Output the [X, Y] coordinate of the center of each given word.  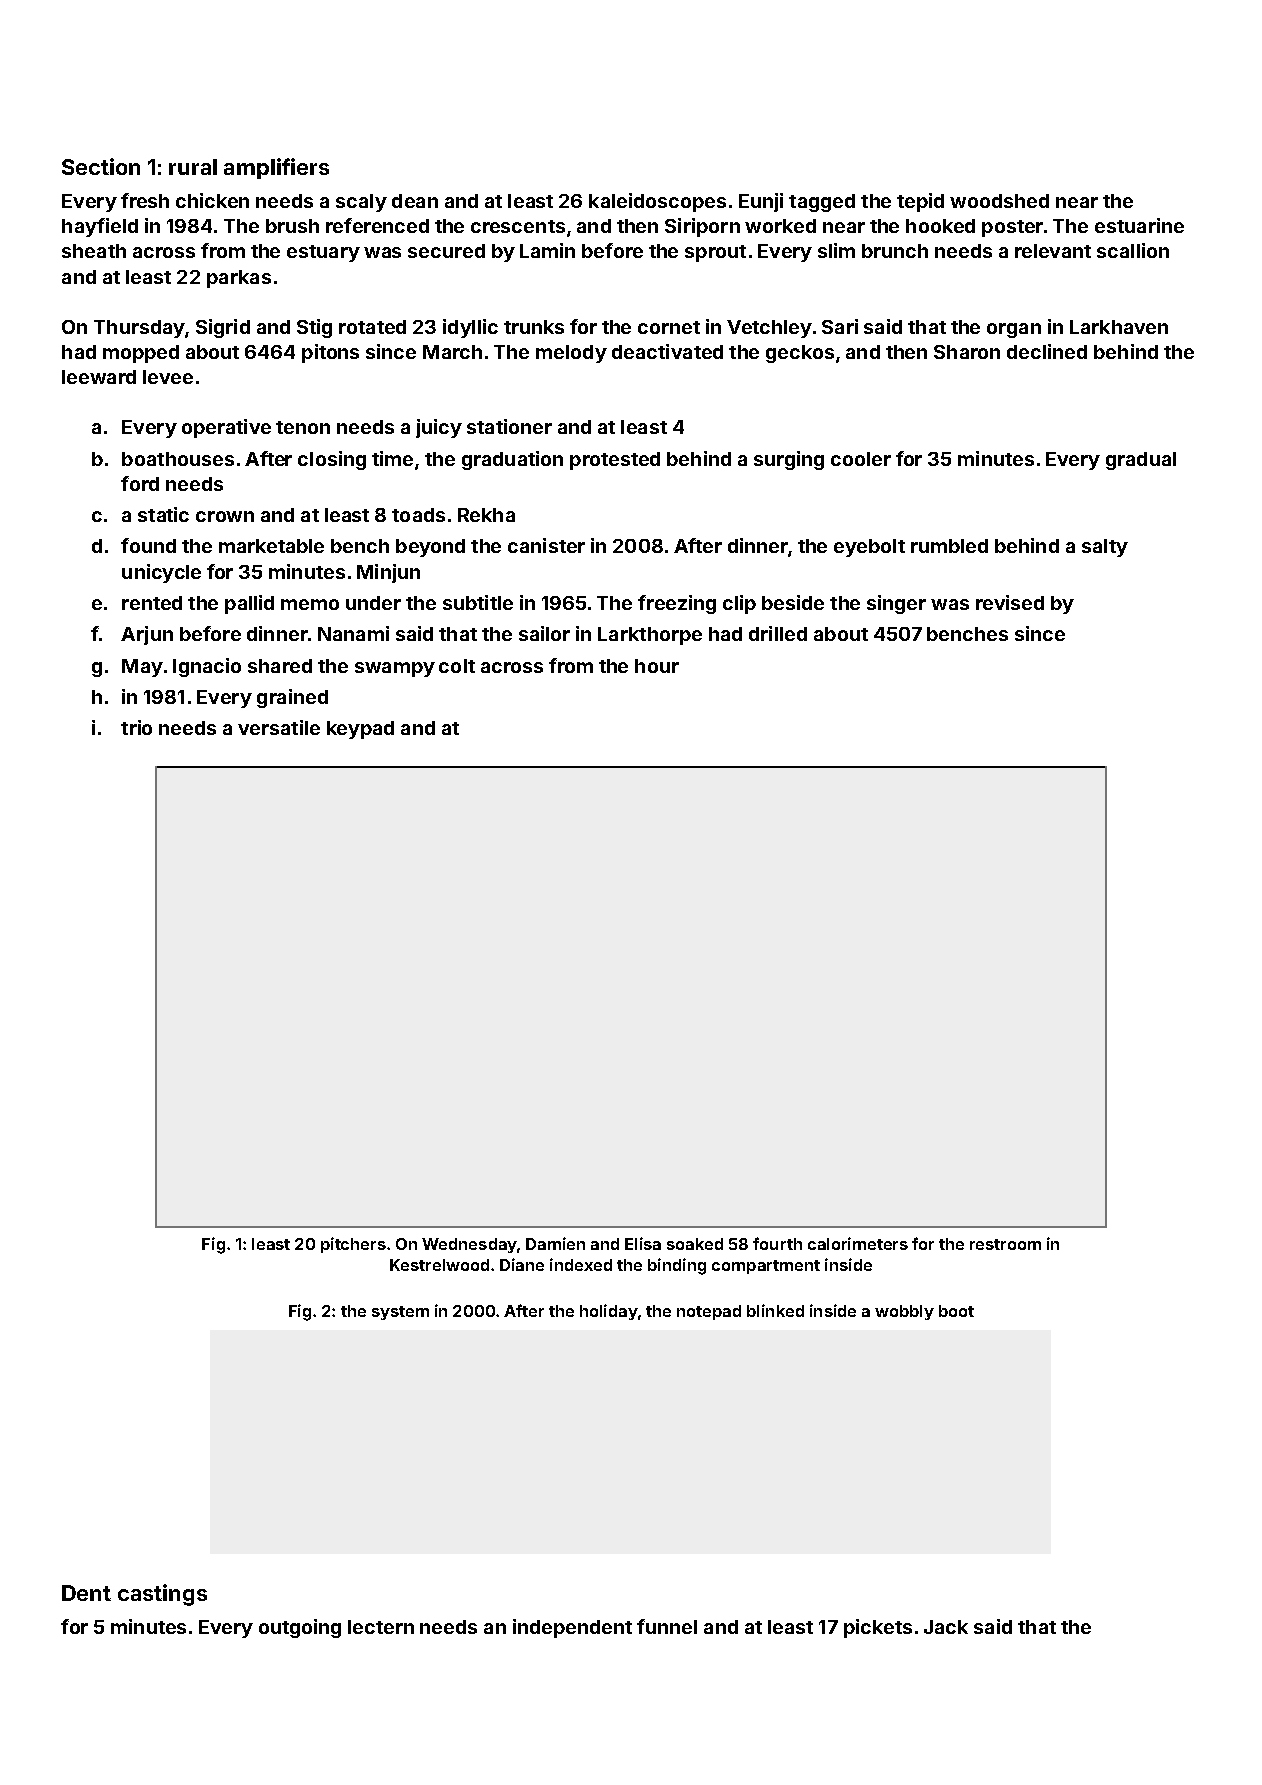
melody [571, 354]
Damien [555, 1243]
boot [956, 1311]
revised [1010, 602]
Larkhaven [1119, 327]
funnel [667, 1626]
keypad [360, 730]
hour [657, 666]
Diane [522, 1264]
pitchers [353, 1245]
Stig [314, 328]
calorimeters [858, 1243]
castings [162, 1595]
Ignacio [207, 667]
